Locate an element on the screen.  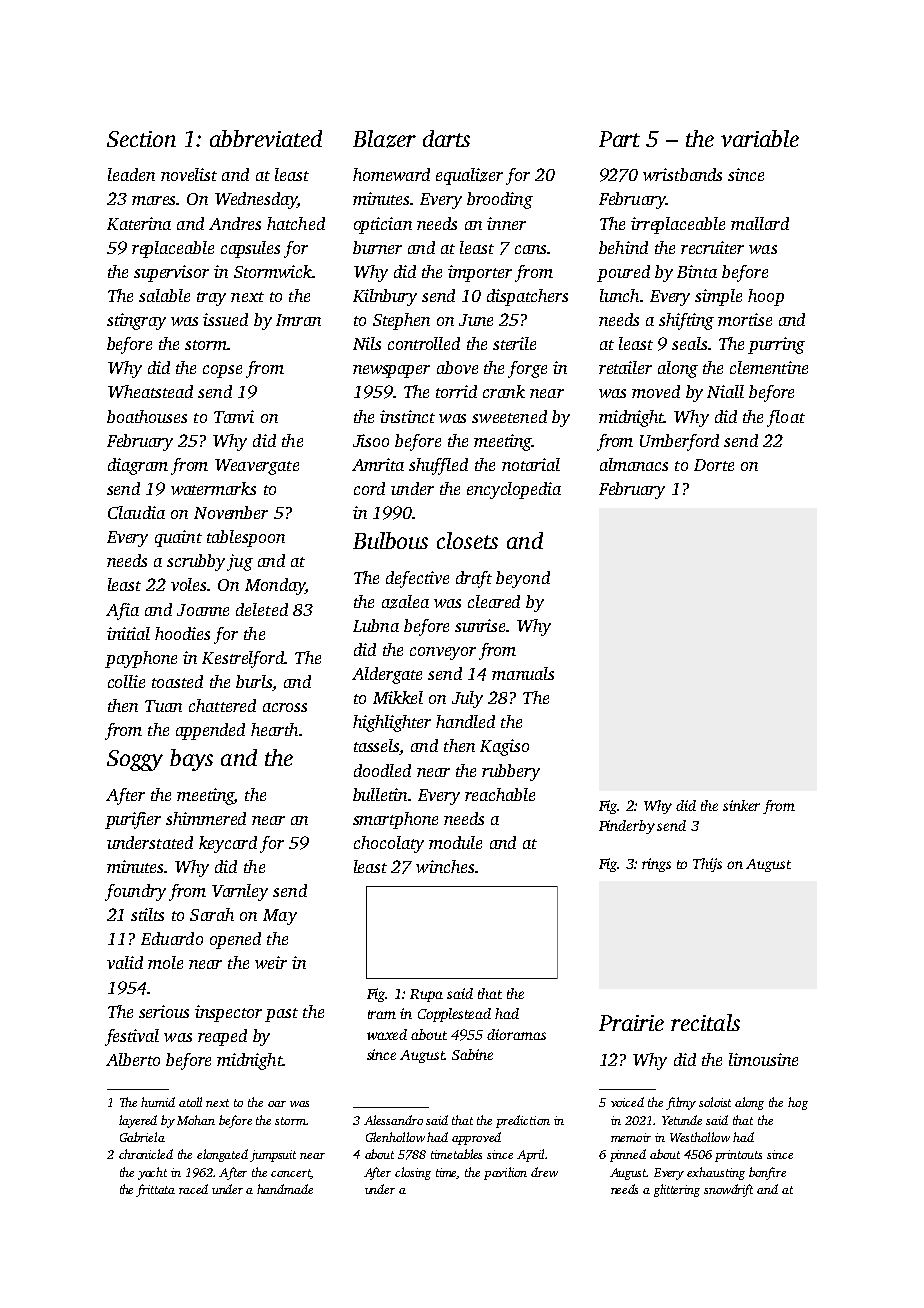
azalea is located at coordinates (405, 602).
